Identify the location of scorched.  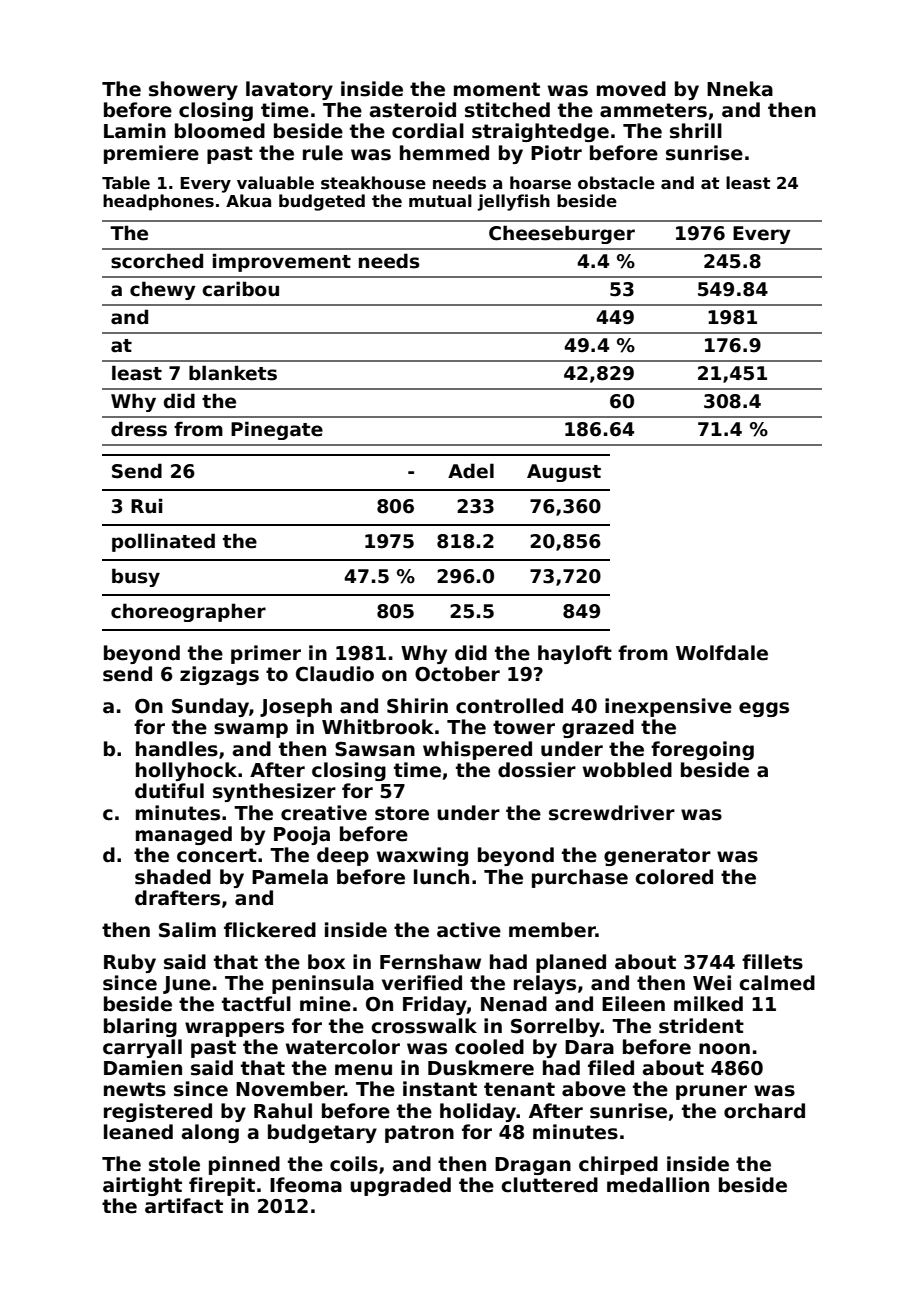
(157, 261).
